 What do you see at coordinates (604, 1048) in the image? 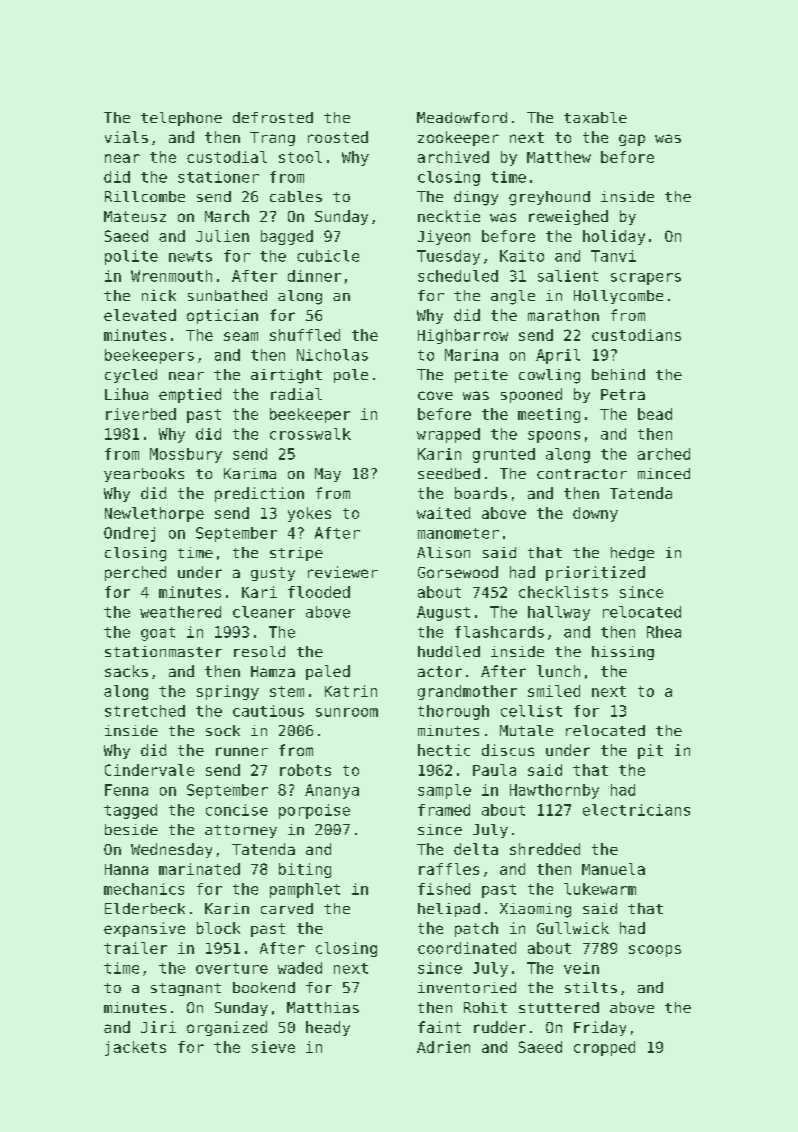
I see `cropped` at bounding box center [604, 1048].
